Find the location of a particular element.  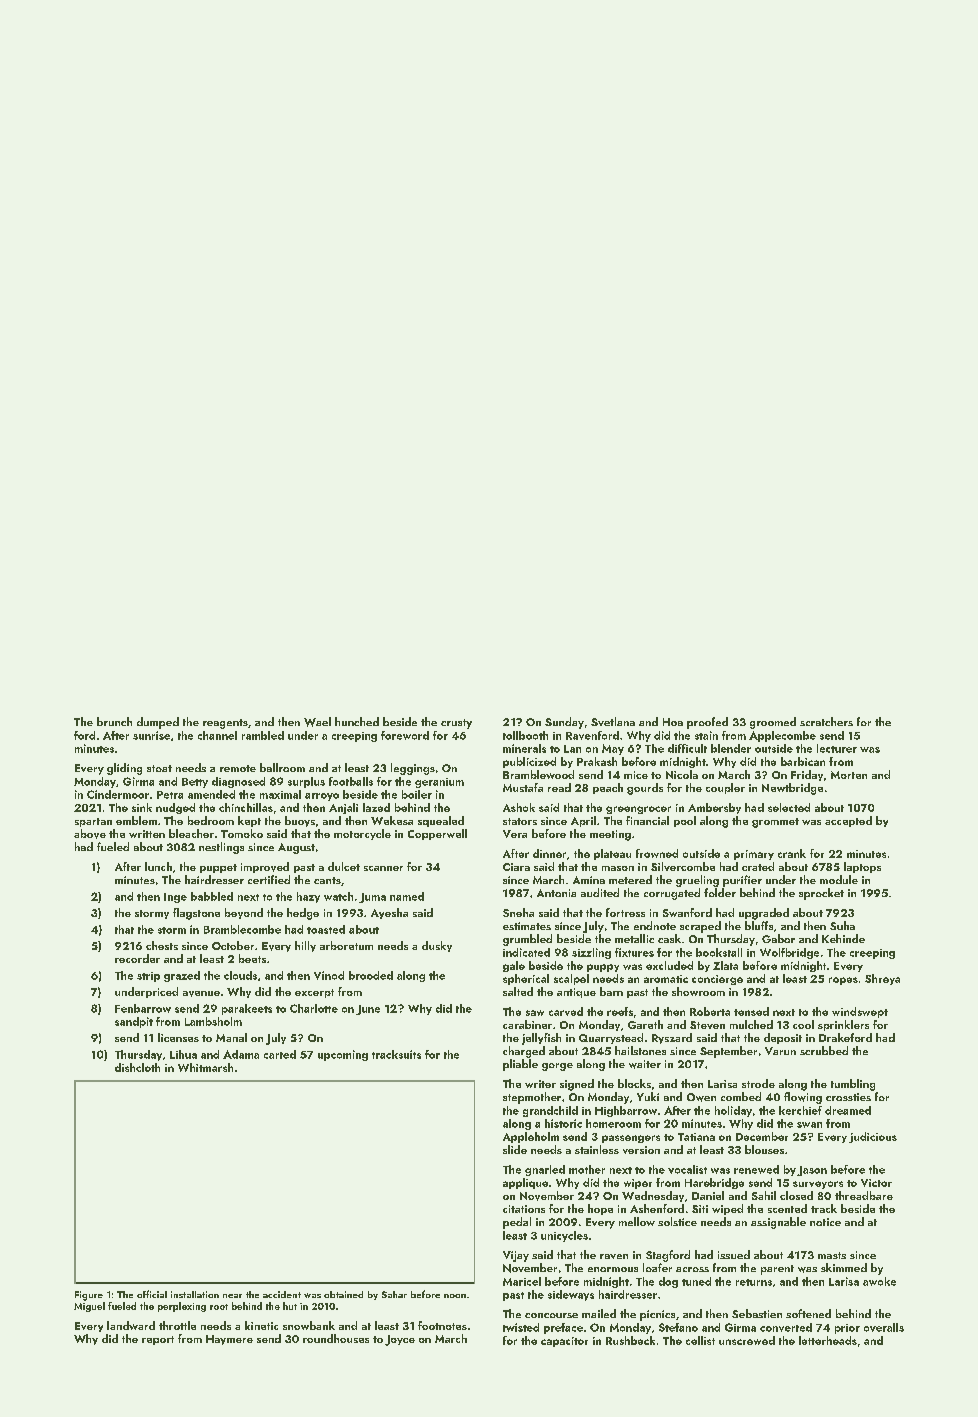

pool is located at coordinates (685, 821).
